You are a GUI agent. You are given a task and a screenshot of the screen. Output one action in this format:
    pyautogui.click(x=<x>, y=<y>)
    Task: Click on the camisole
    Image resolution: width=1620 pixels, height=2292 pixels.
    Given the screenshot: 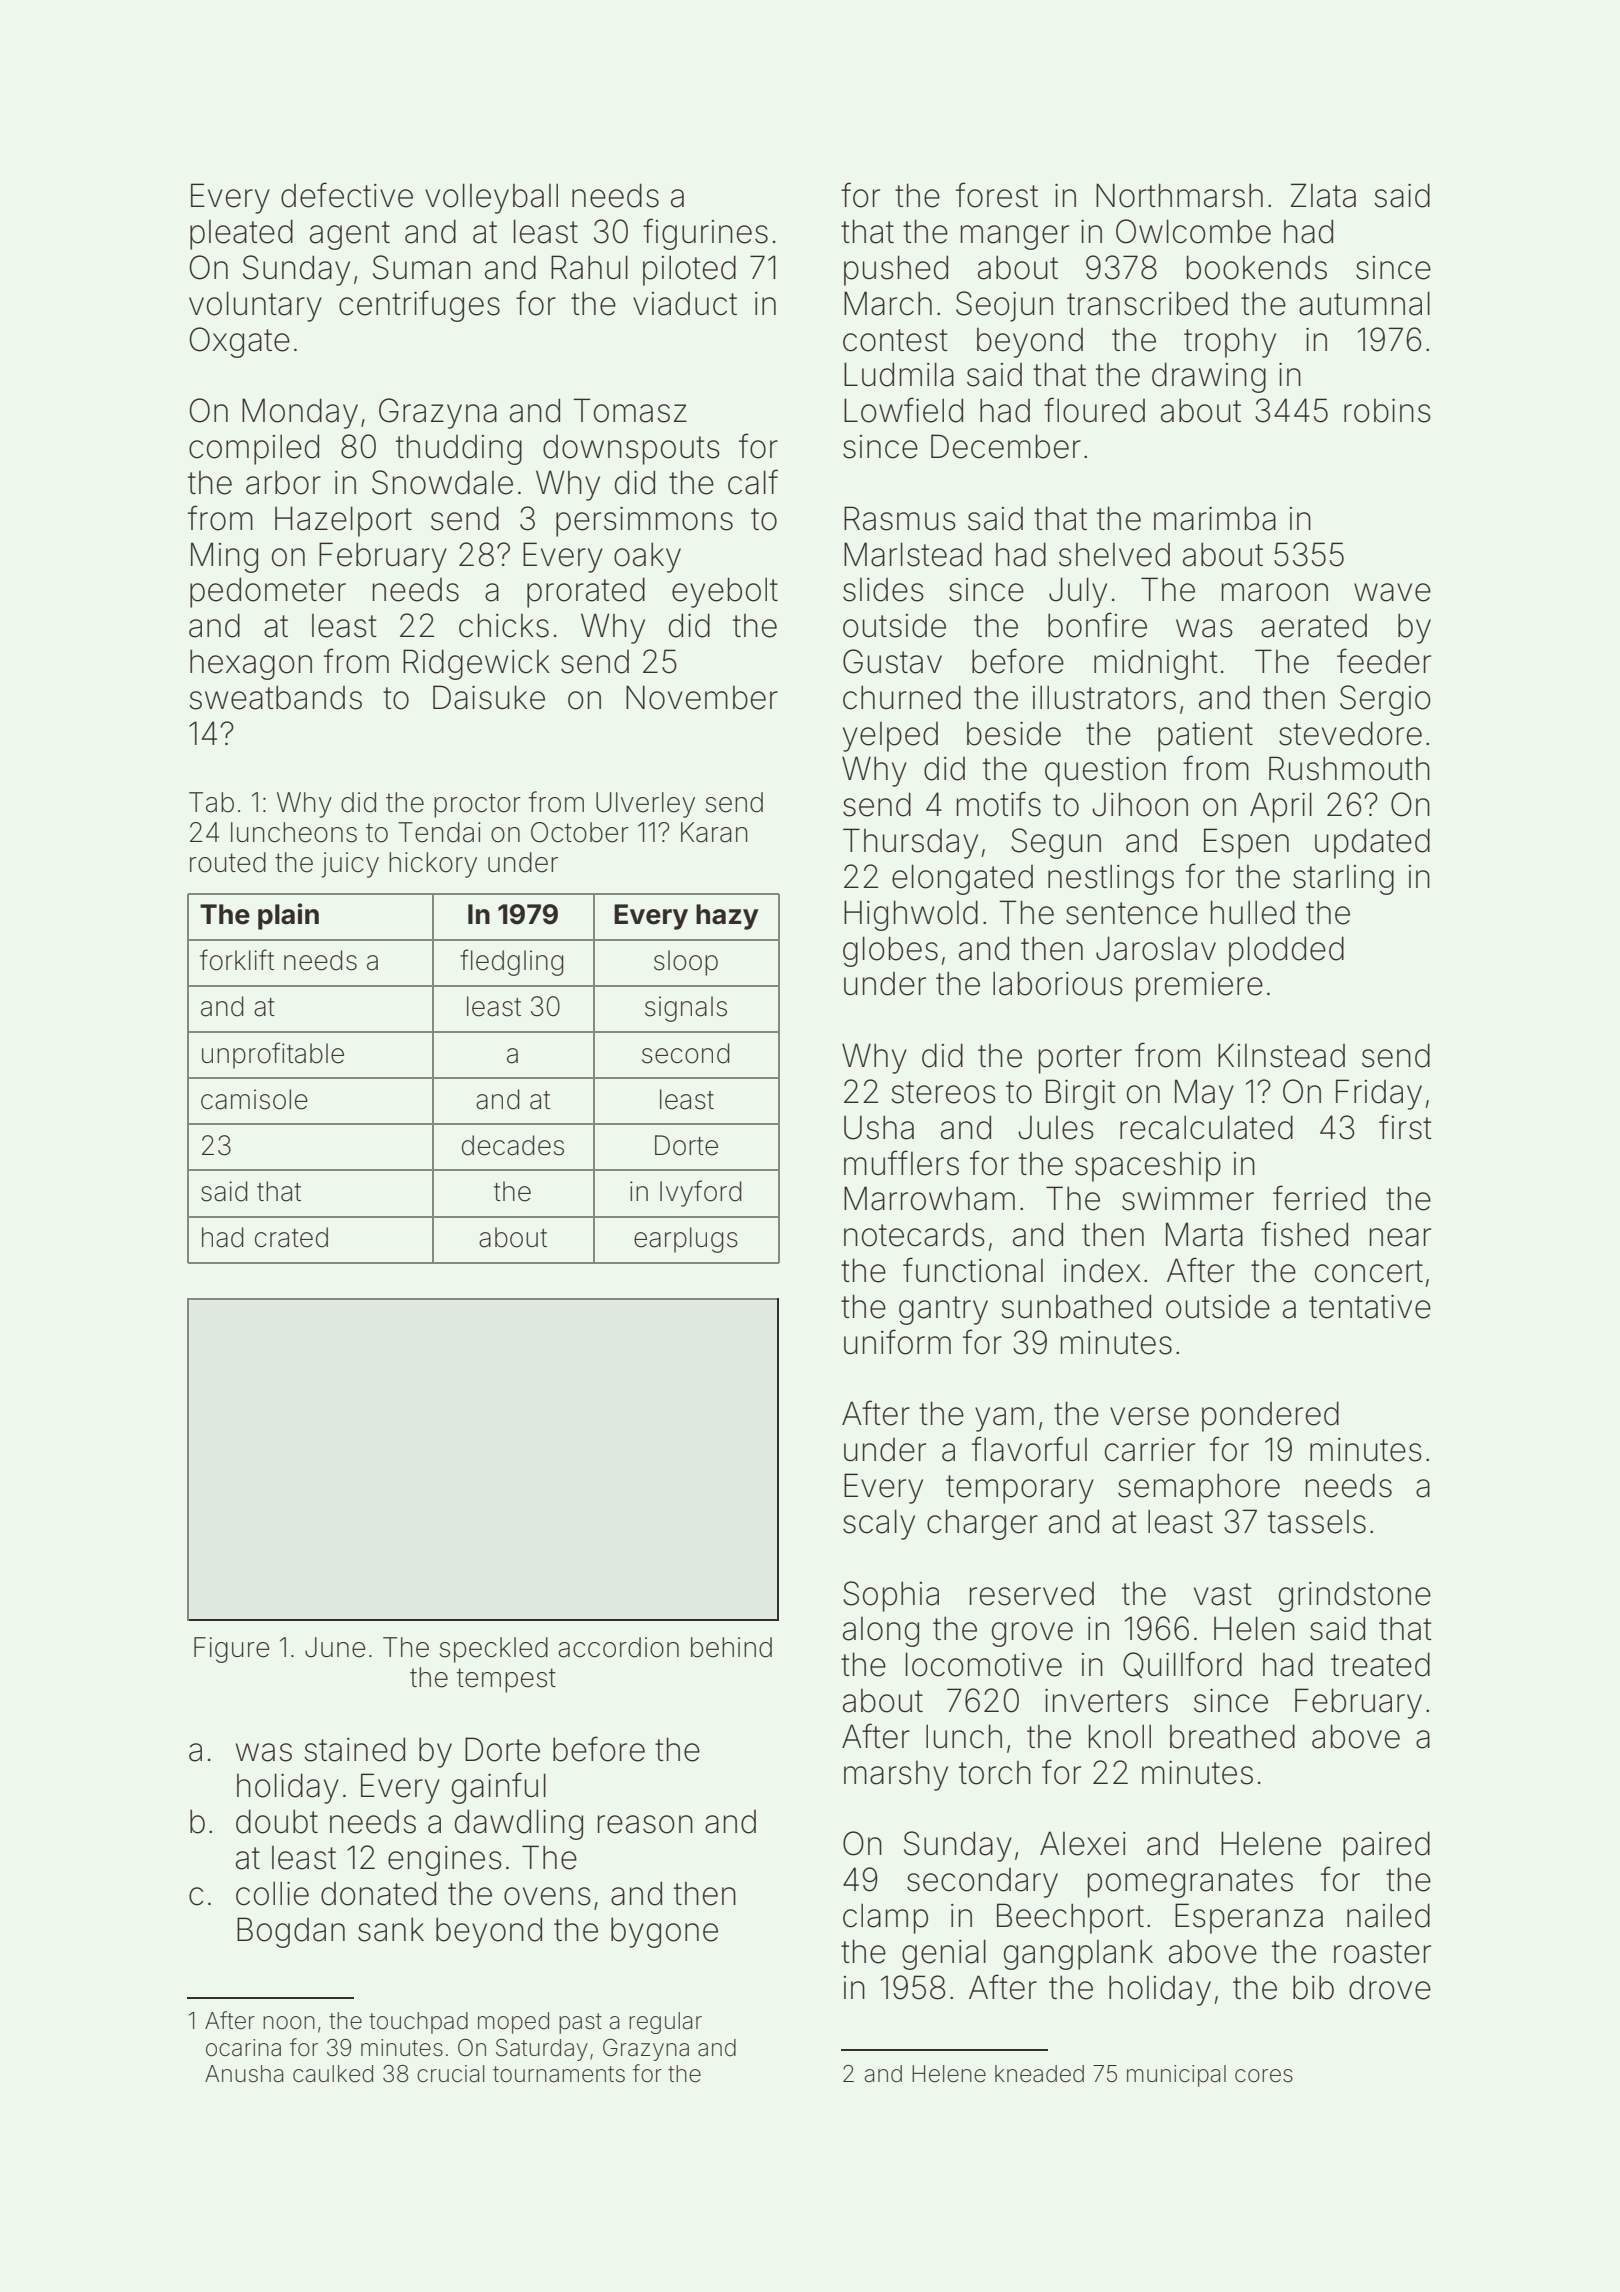 What is the action you would take?
    pyautogui.click(x=254, y=1099)
